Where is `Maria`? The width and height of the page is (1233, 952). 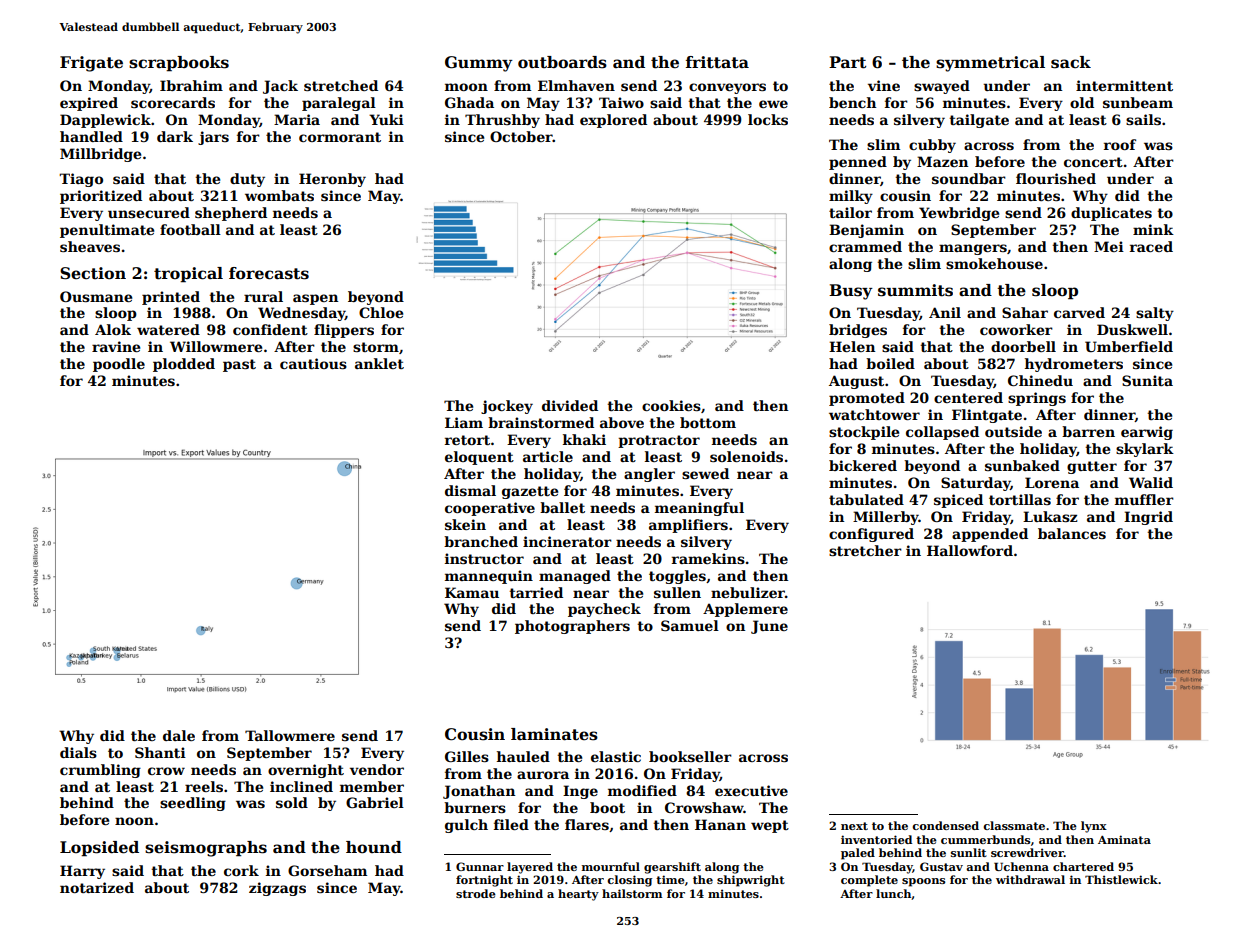 Maria is located at coordinates (297, 119).
